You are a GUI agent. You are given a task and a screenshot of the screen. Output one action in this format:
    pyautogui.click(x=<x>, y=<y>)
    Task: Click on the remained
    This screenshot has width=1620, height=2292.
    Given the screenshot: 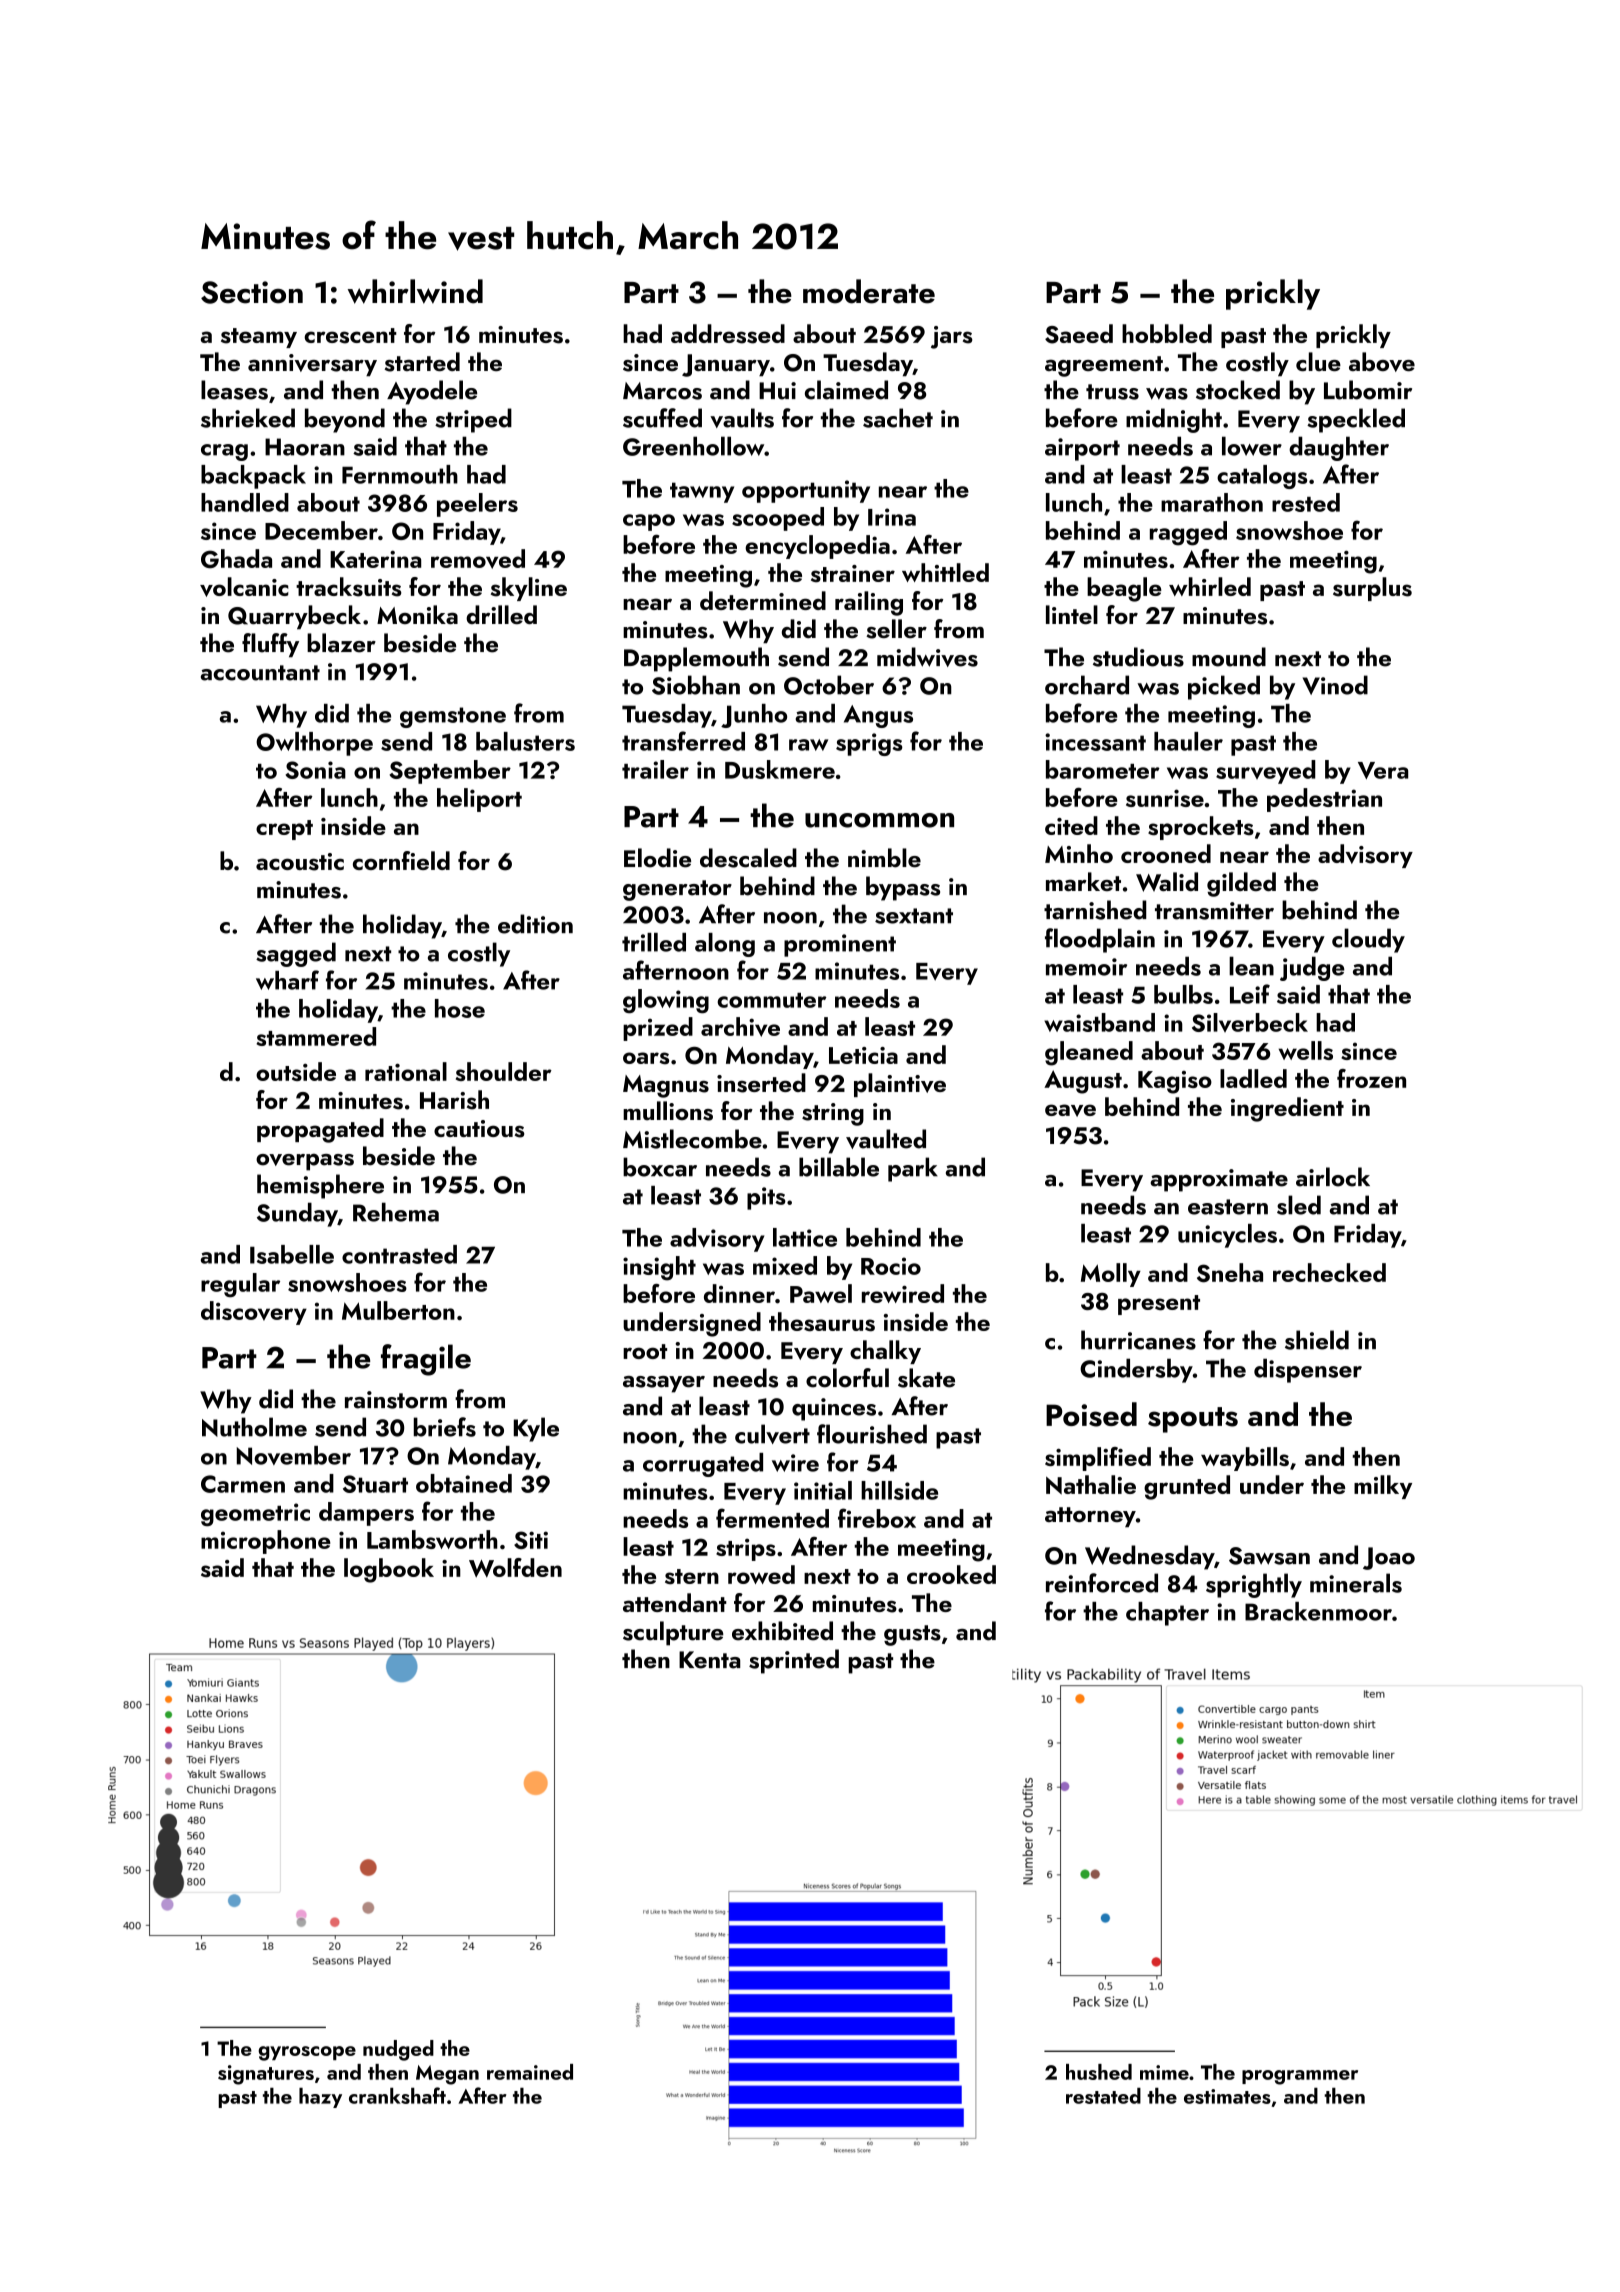 What is the action you would take?
    pyautogui.click(x=530, y=2072)
